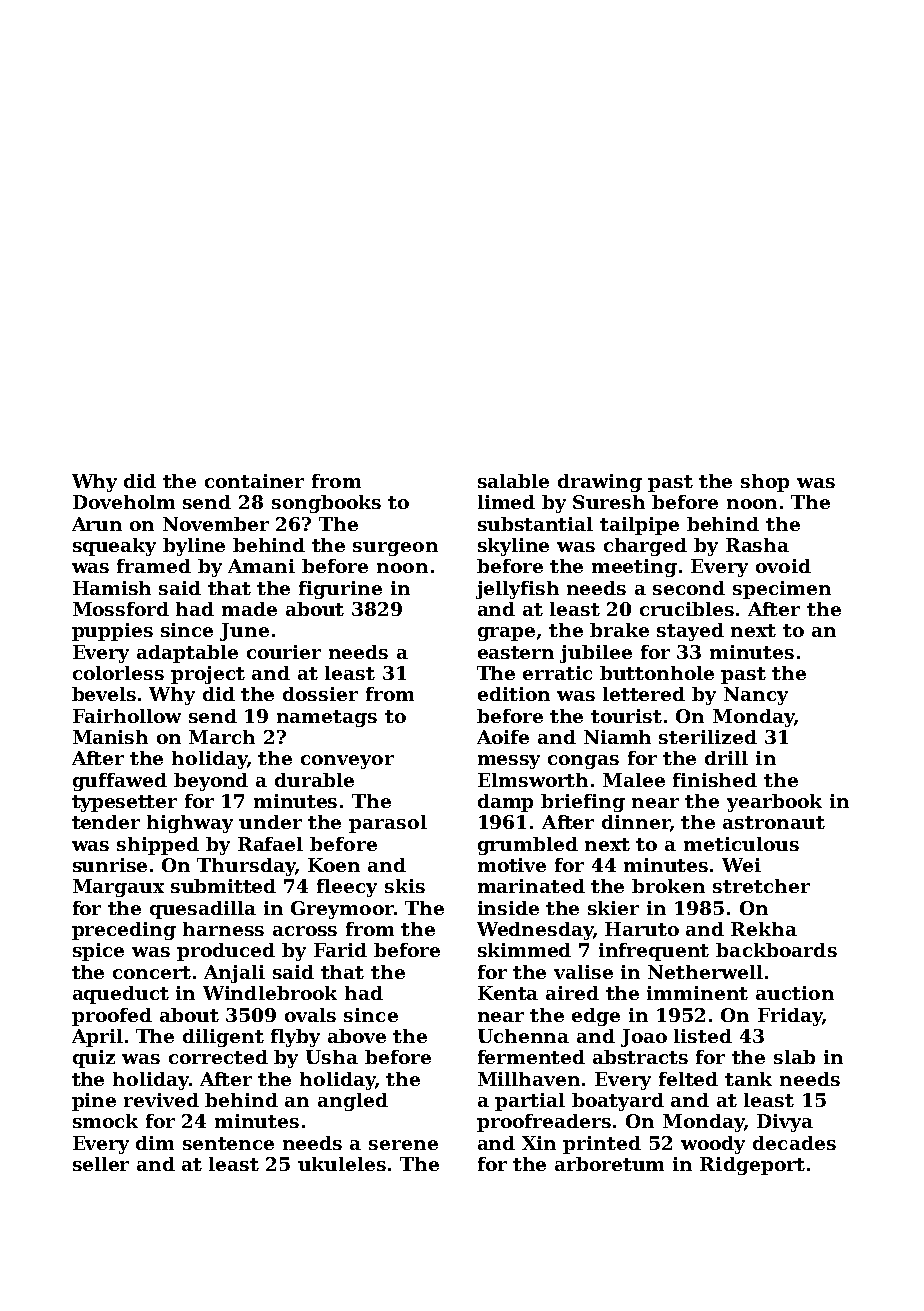  What do you see at coordinates (764, 929) in the page?
I see `Rekha` at bounding box center [764, 929].
